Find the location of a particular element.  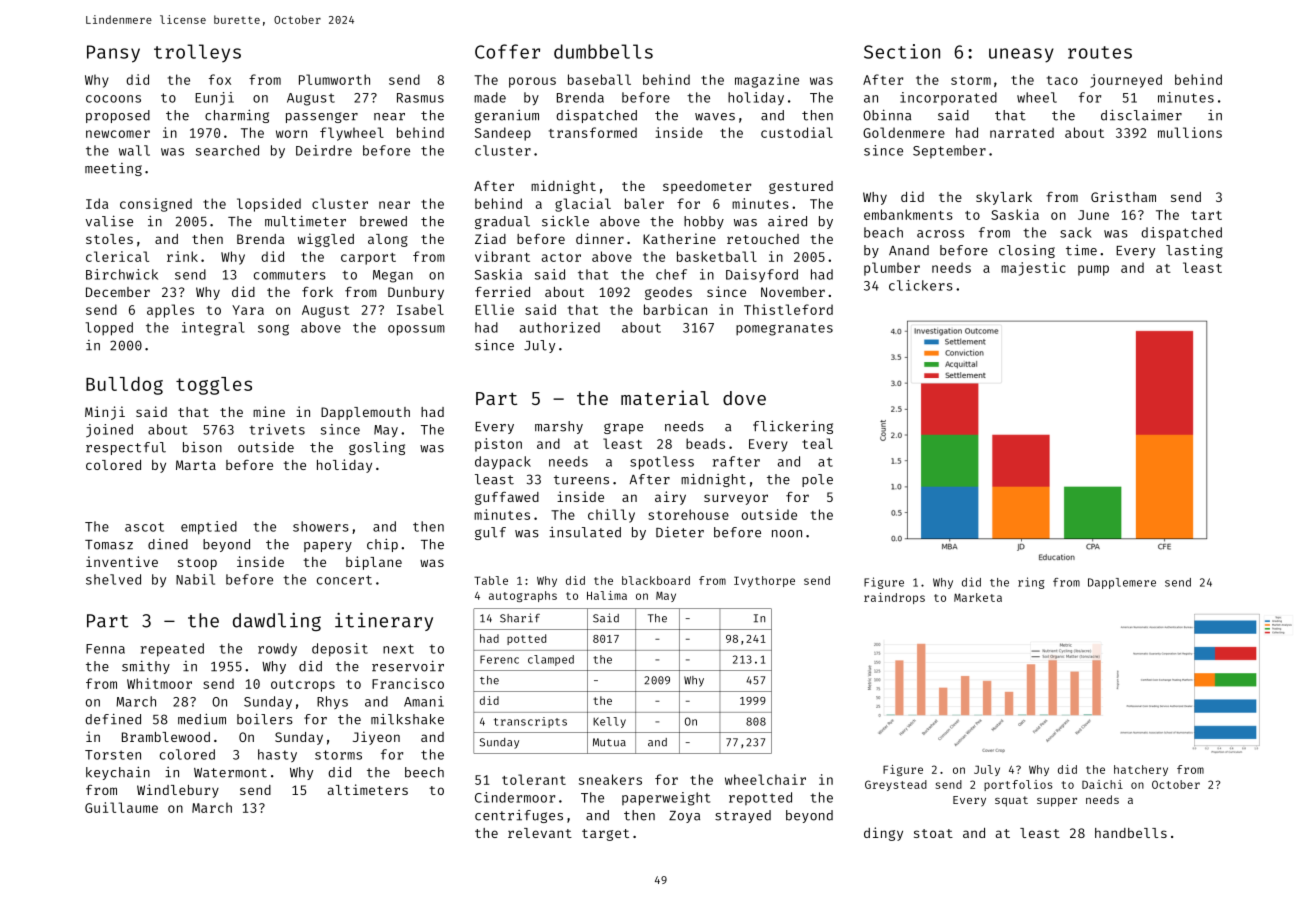

handbells is located at coordinates (1131, 833).
